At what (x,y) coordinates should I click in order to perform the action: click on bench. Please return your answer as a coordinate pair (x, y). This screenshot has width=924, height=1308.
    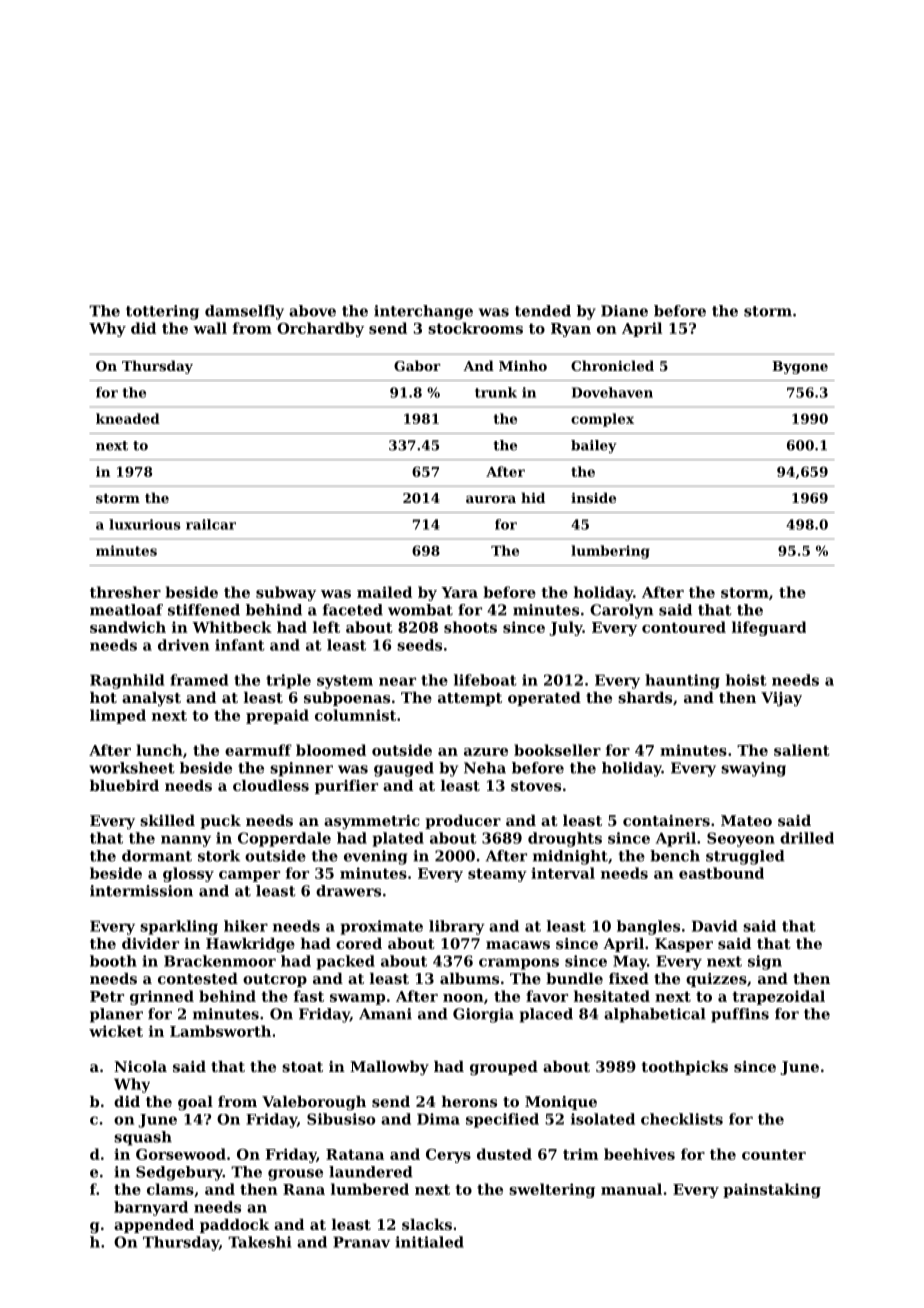
    Looking at the image, I should click on (675, 856).
